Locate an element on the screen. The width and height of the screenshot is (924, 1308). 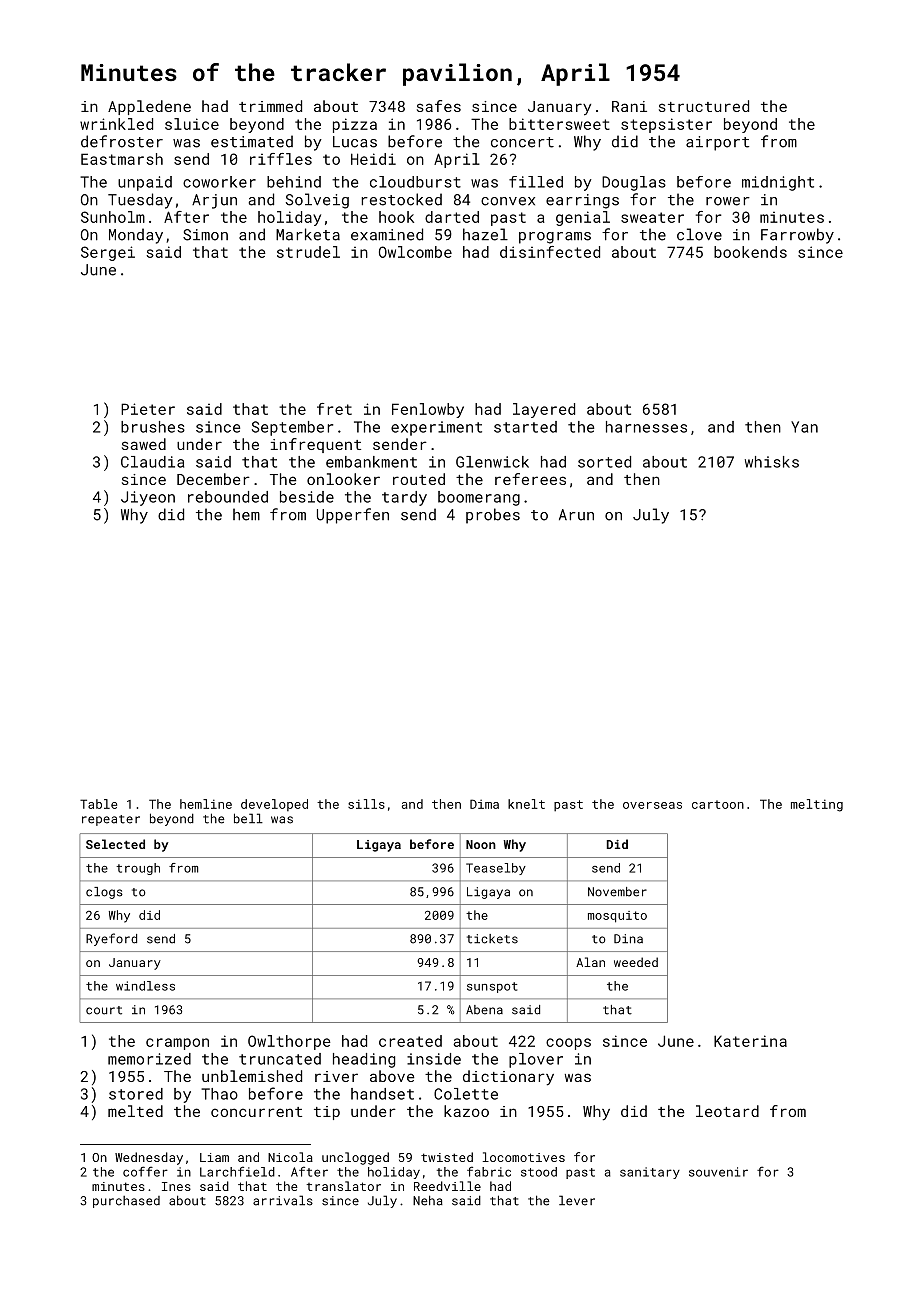
Appledene is located at coordinates (149, 107).
